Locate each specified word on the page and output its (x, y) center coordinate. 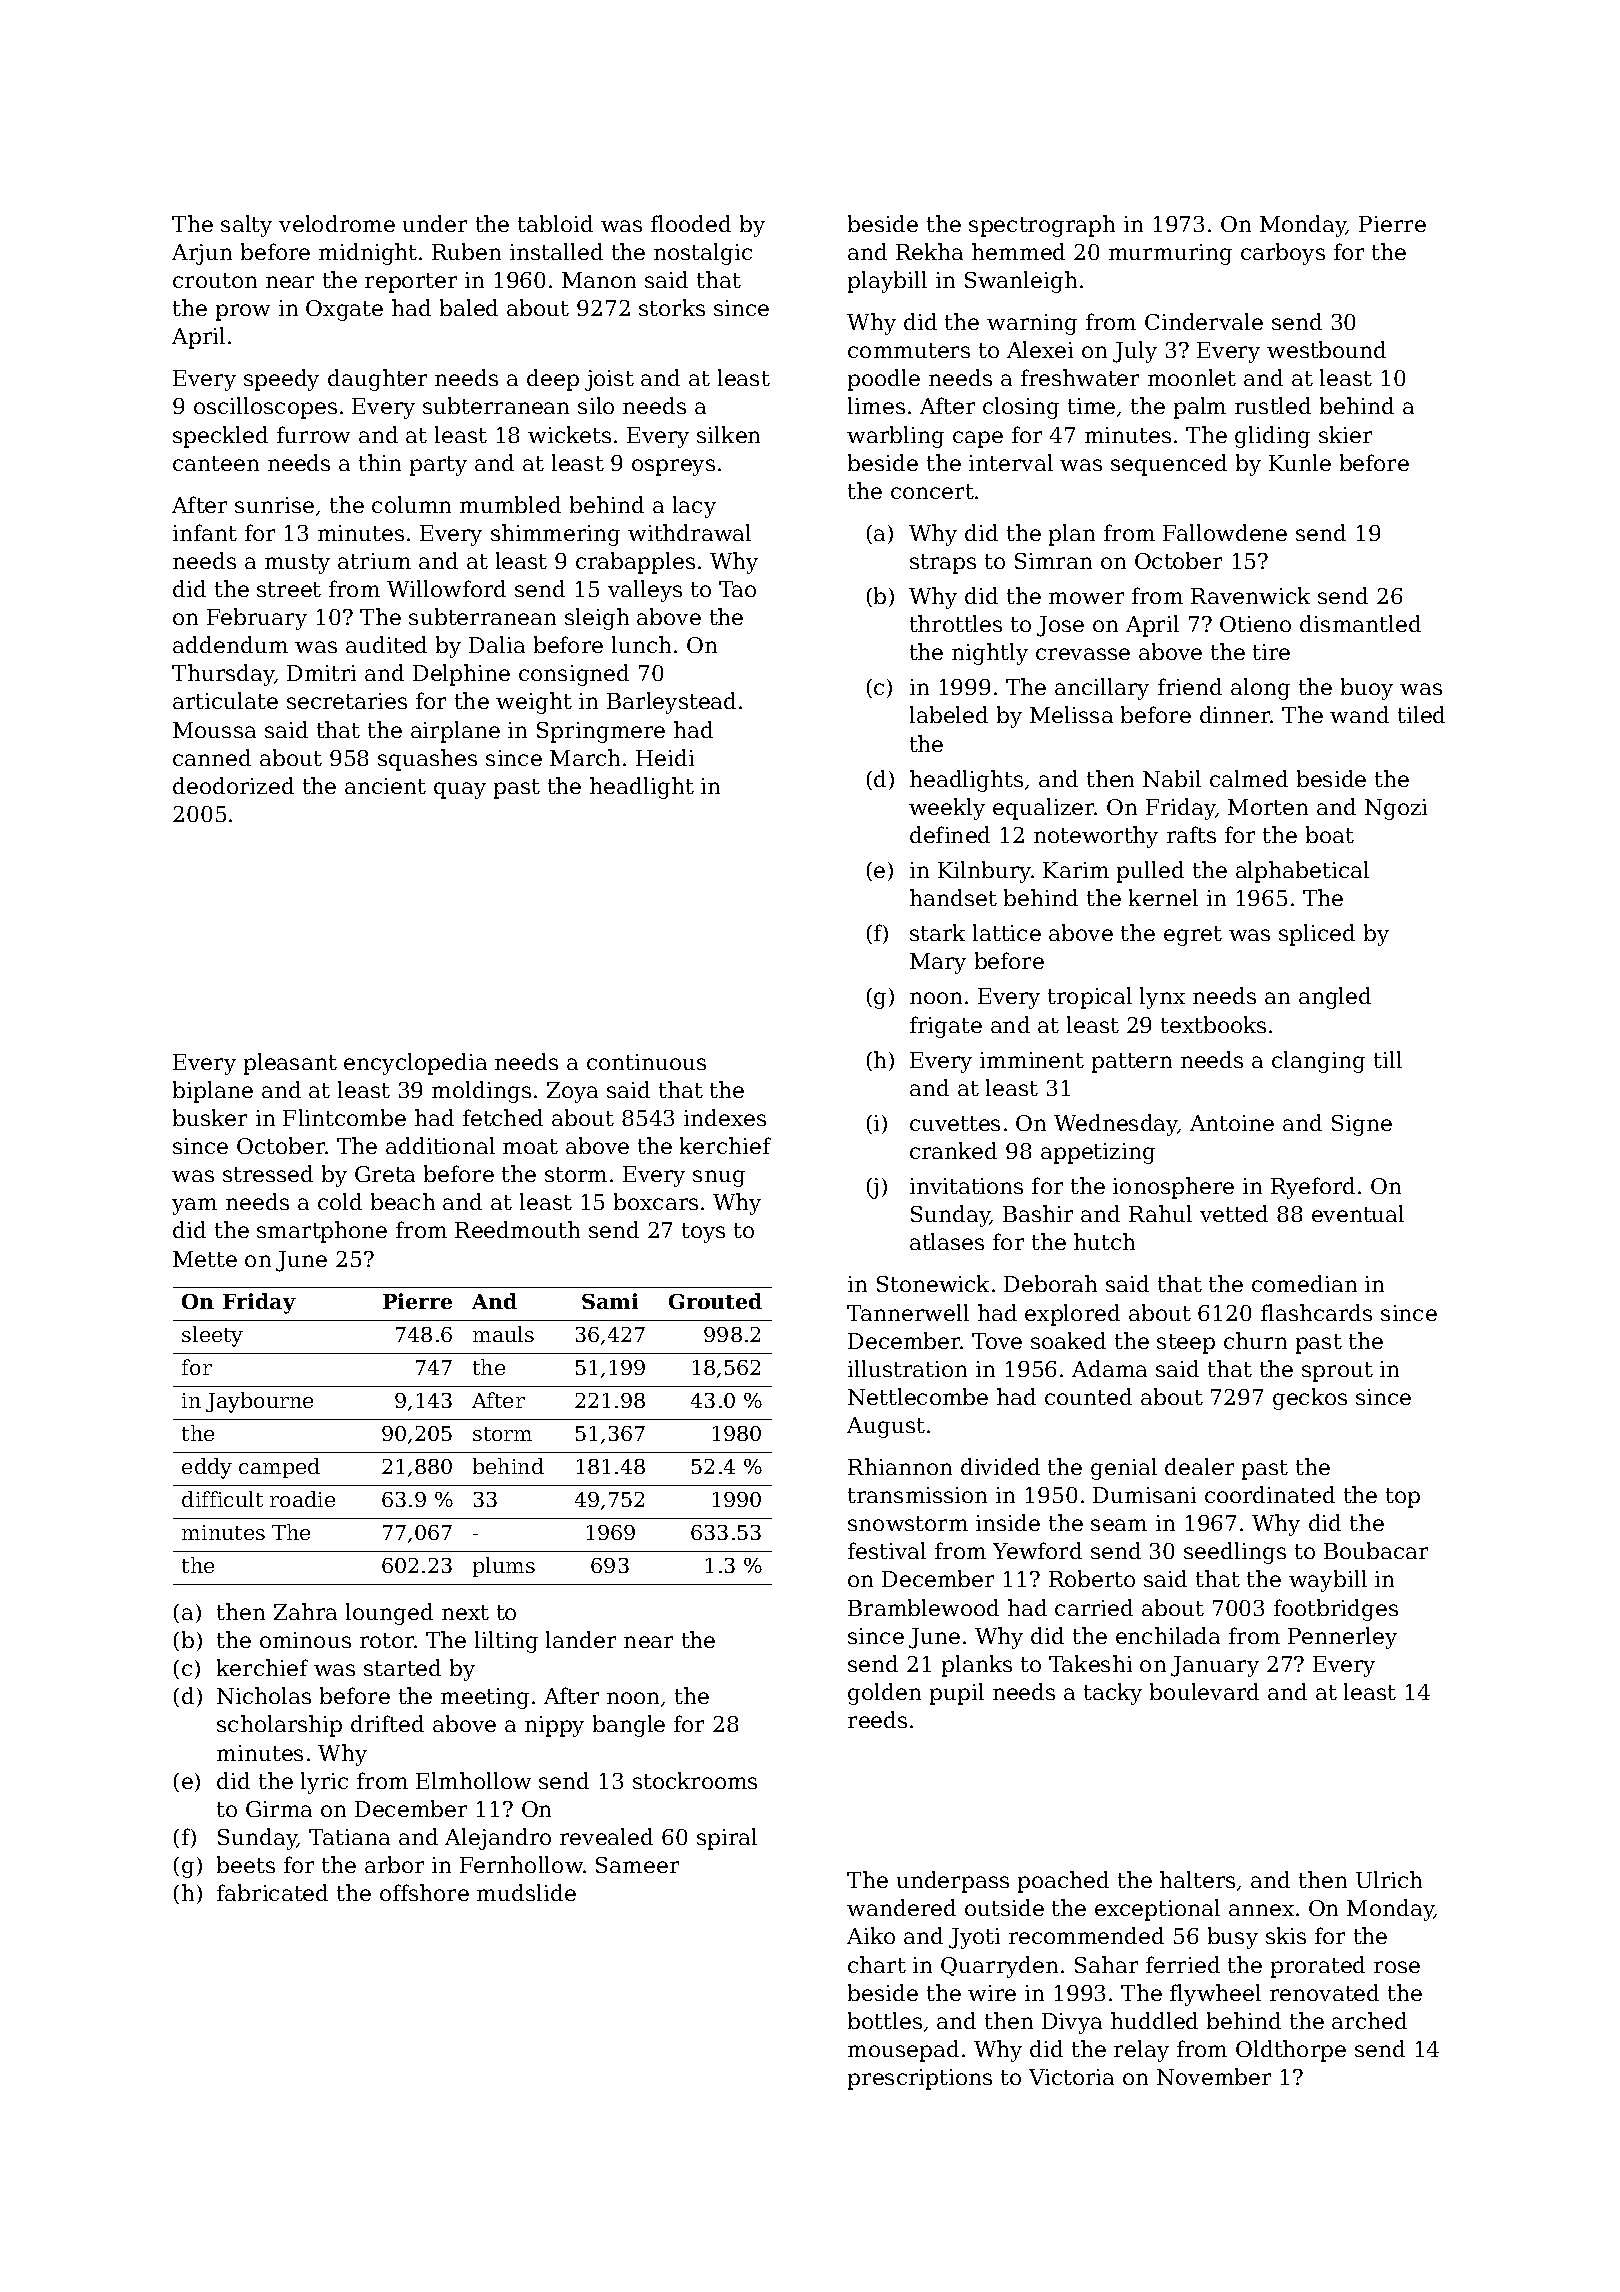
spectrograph (1042, 226)
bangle (629, 1726)
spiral (727, 1839)
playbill (887, 282)
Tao (737, 589)
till (1388, 1059)
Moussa (214, 730)
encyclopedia (415, 1064)
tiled (1421, 714)
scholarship (279, 1726)
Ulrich (1389, 1879)
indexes (725, 1117)
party (438, 466)
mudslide (526, 1892)
